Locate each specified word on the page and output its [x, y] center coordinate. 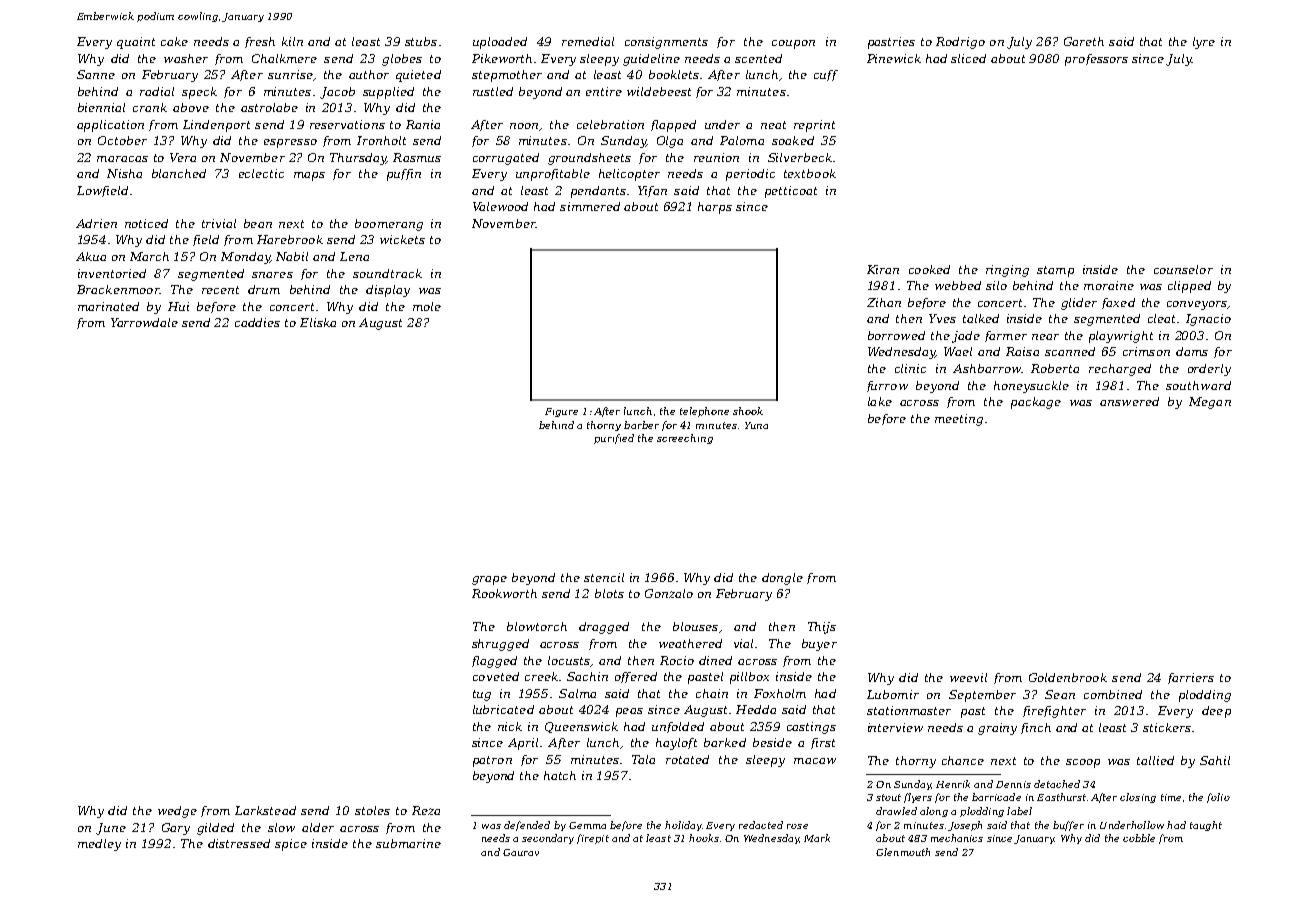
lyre [1204, 43]
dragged [604, 628]
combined [1113, 694]
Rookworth [504, 593]
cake [174, 41]
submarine [408, 843]
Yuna [756, 425]
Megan [1210, 403]
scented [758, 58]
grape [489, 580]
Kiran [883, 269]
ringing [1007, 271]
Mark [817, 838]
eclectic [261, 173]
